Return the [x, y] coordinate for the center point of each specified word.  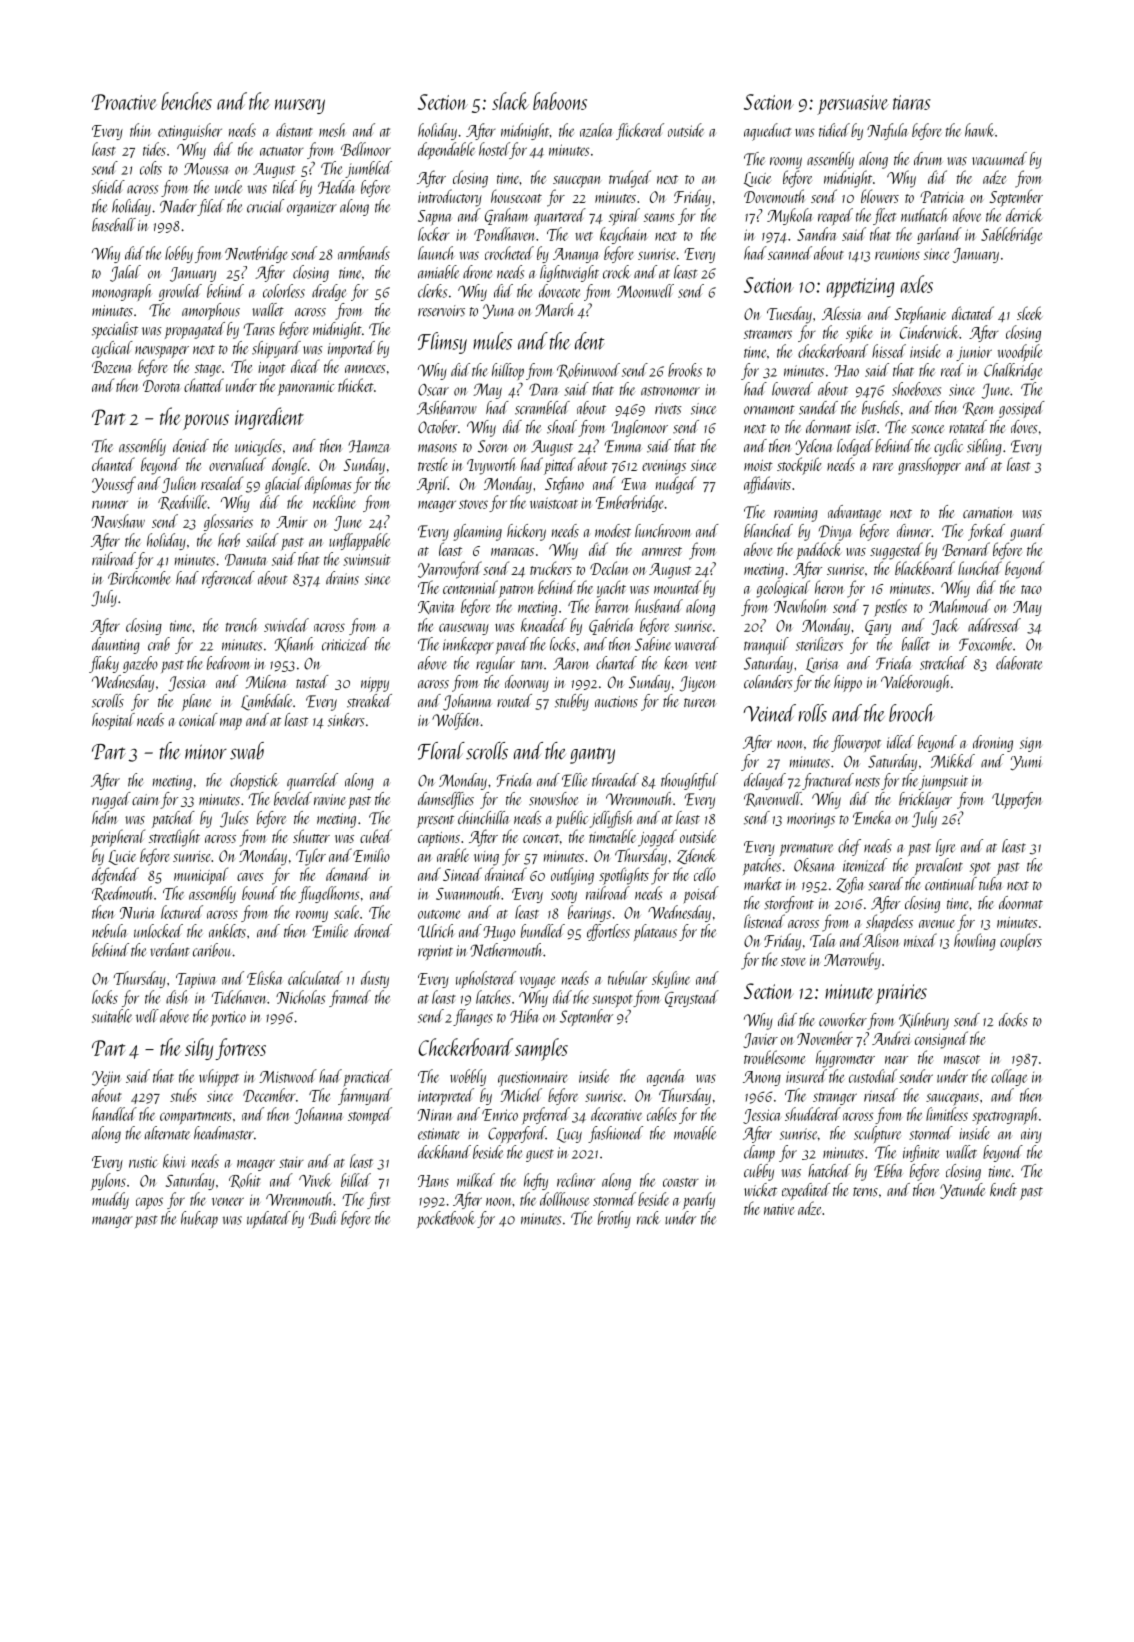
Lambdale [267, 702]
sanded [818, 408]
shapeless [889, 923]
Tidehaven [239, 997]
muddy [110, 1200]
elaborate [1019, 663]
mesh [332, 130]
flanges [473, 1017]
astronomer [670, 391]
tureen [700, 702]
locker [434, 234]
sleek [1030, 313]
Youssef [114, 485]
